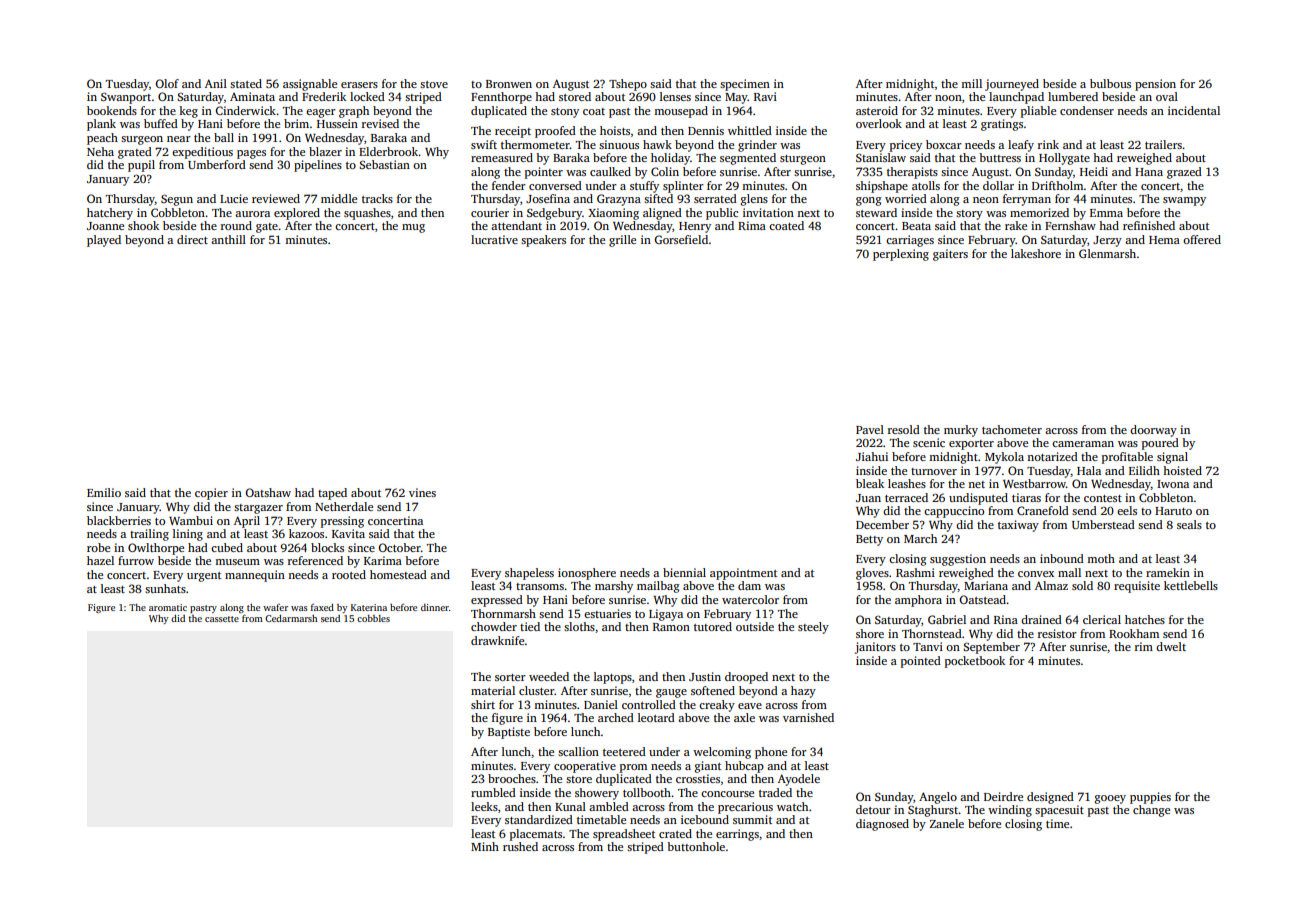 The image size is (1308, 924). What do you see at coordinates (657, 144) in the screenshot?
I see `hawk` at bounding box center [657, 144].
